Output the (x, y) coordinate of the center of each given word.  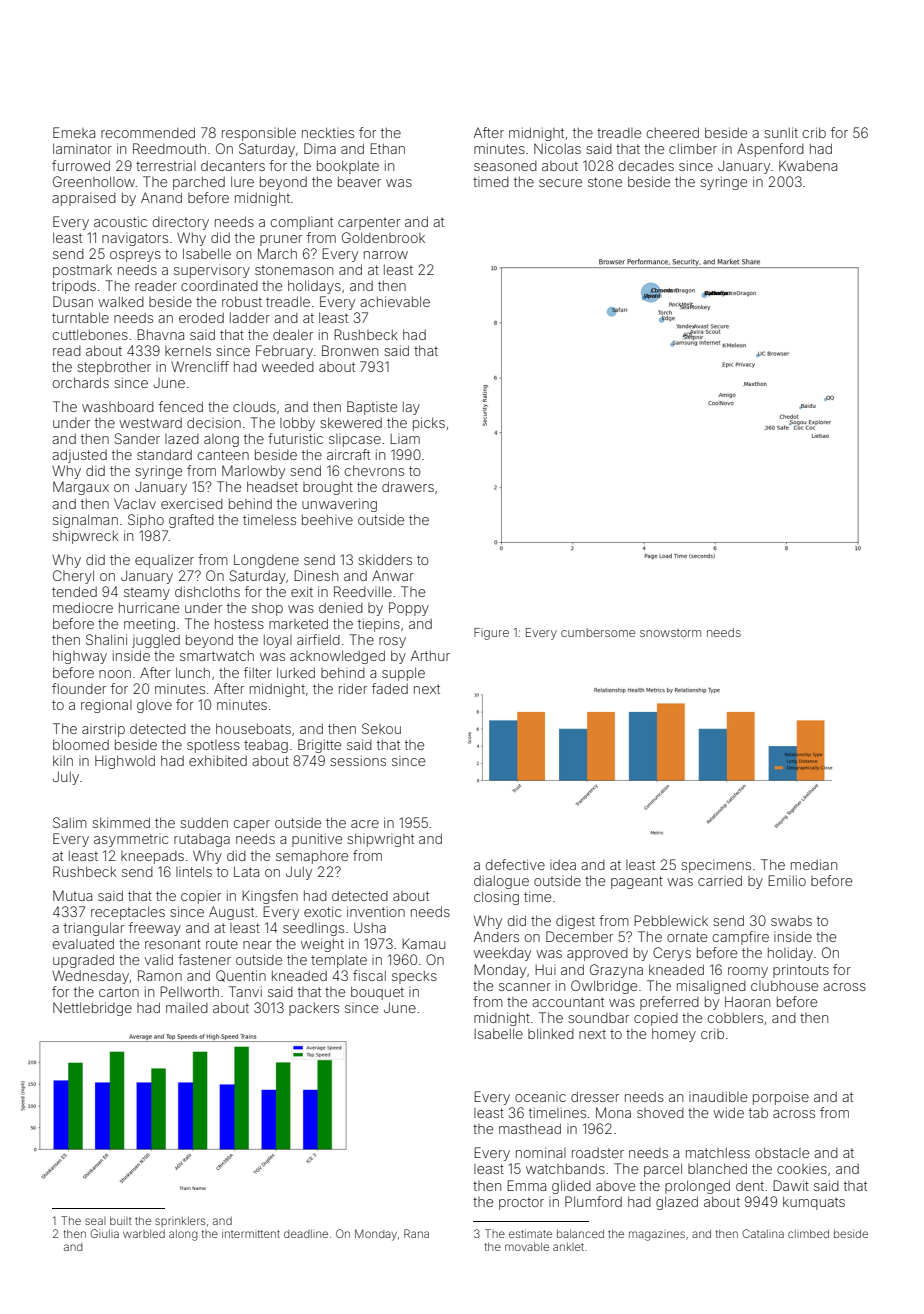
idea (563, 865)
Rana (416, 1233)
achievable (395, 301)
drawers (408, 486)
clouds (254, 406)
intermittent (251, 1233)
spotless (213, 746)
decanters (233, 166)
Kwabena (808, 165)
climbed (808, 1234)
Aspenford (770, 150)
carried (720, 880)
